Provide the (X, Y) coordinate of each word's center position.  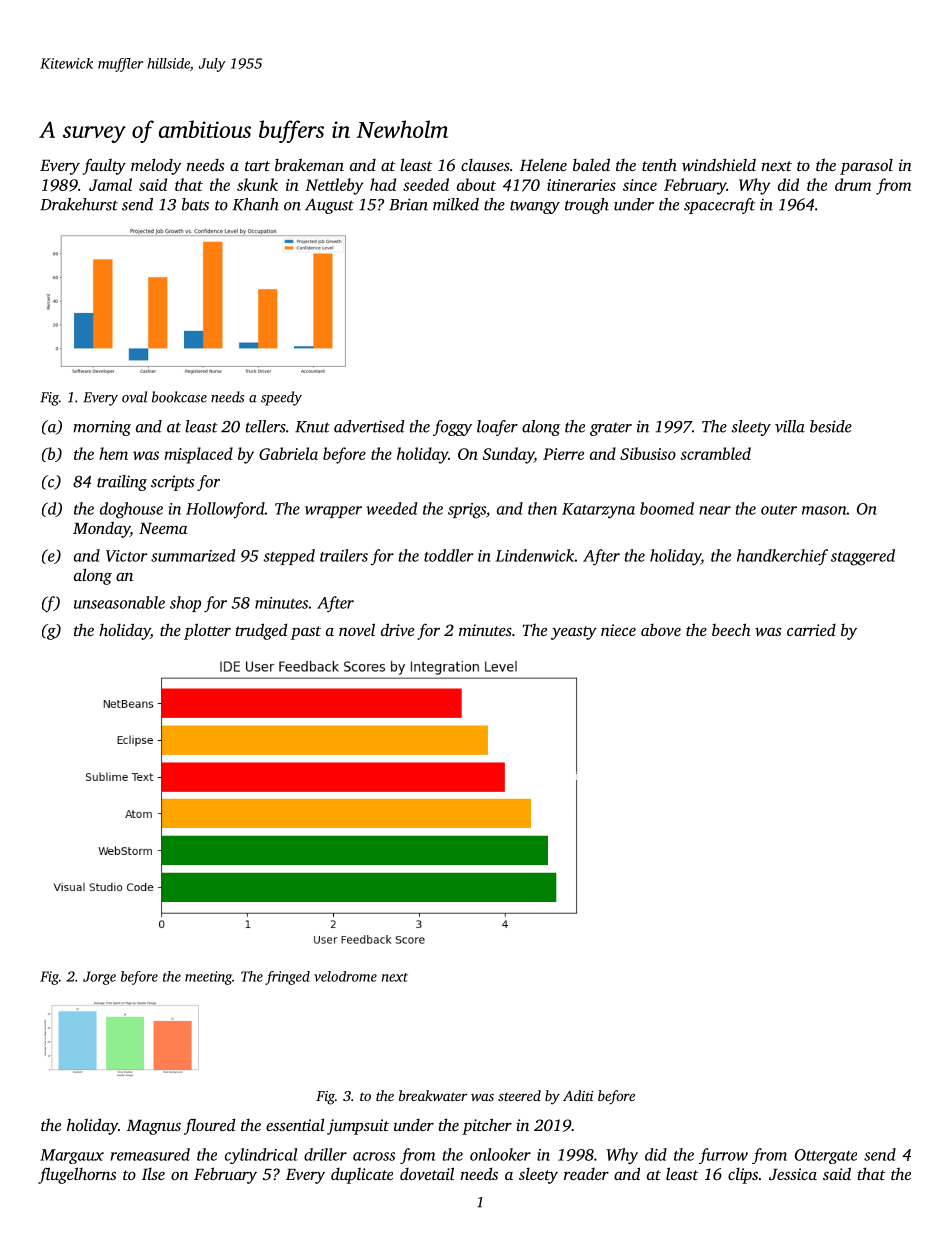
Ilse (153, 1174)
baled (591, 164)
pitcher (487, 1126)
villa (790, 426)
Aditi (578, 1095)
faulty (104, 166)
